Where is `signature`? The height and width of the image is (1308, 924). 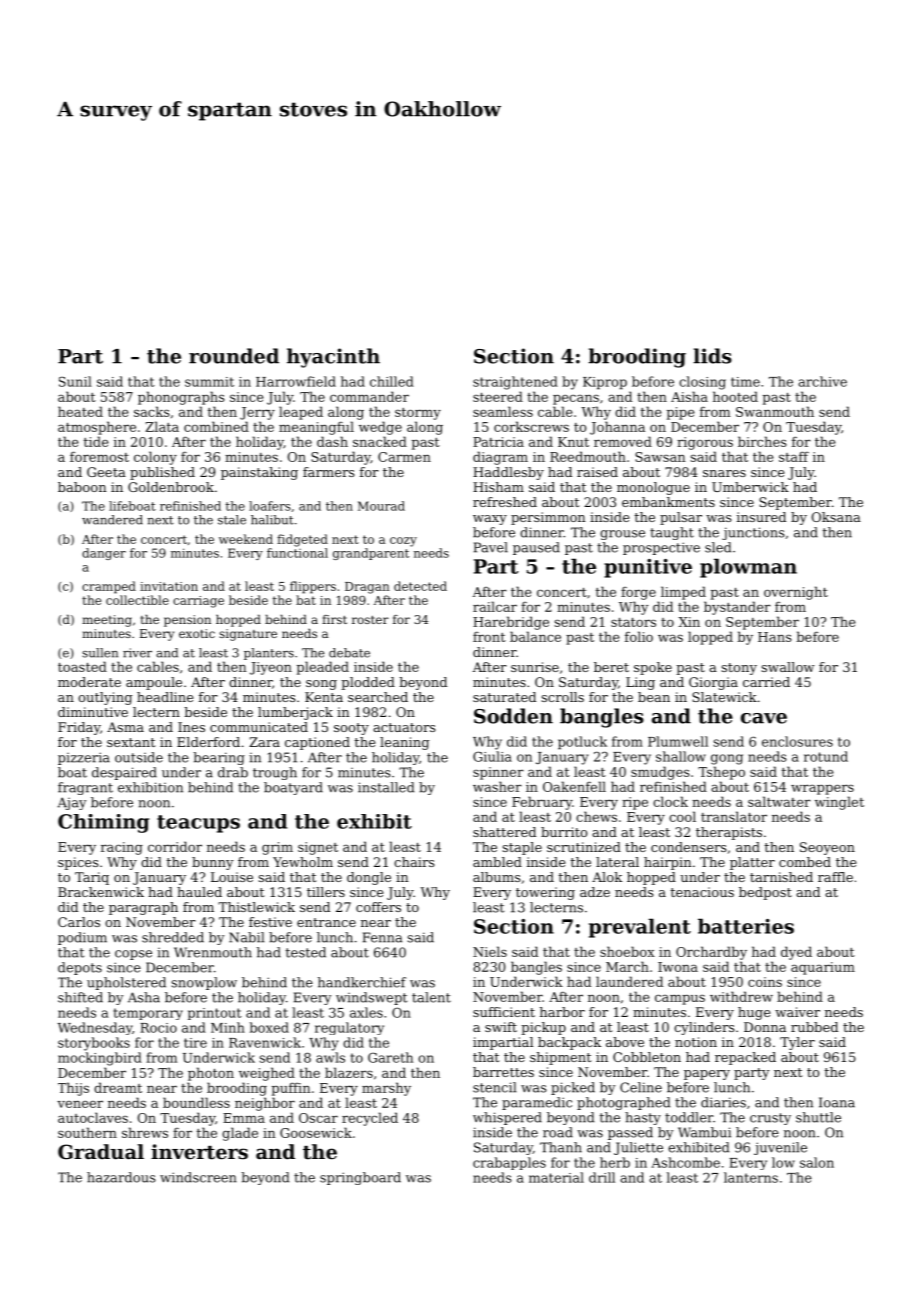
signature is located at coordinates (248, 635).
